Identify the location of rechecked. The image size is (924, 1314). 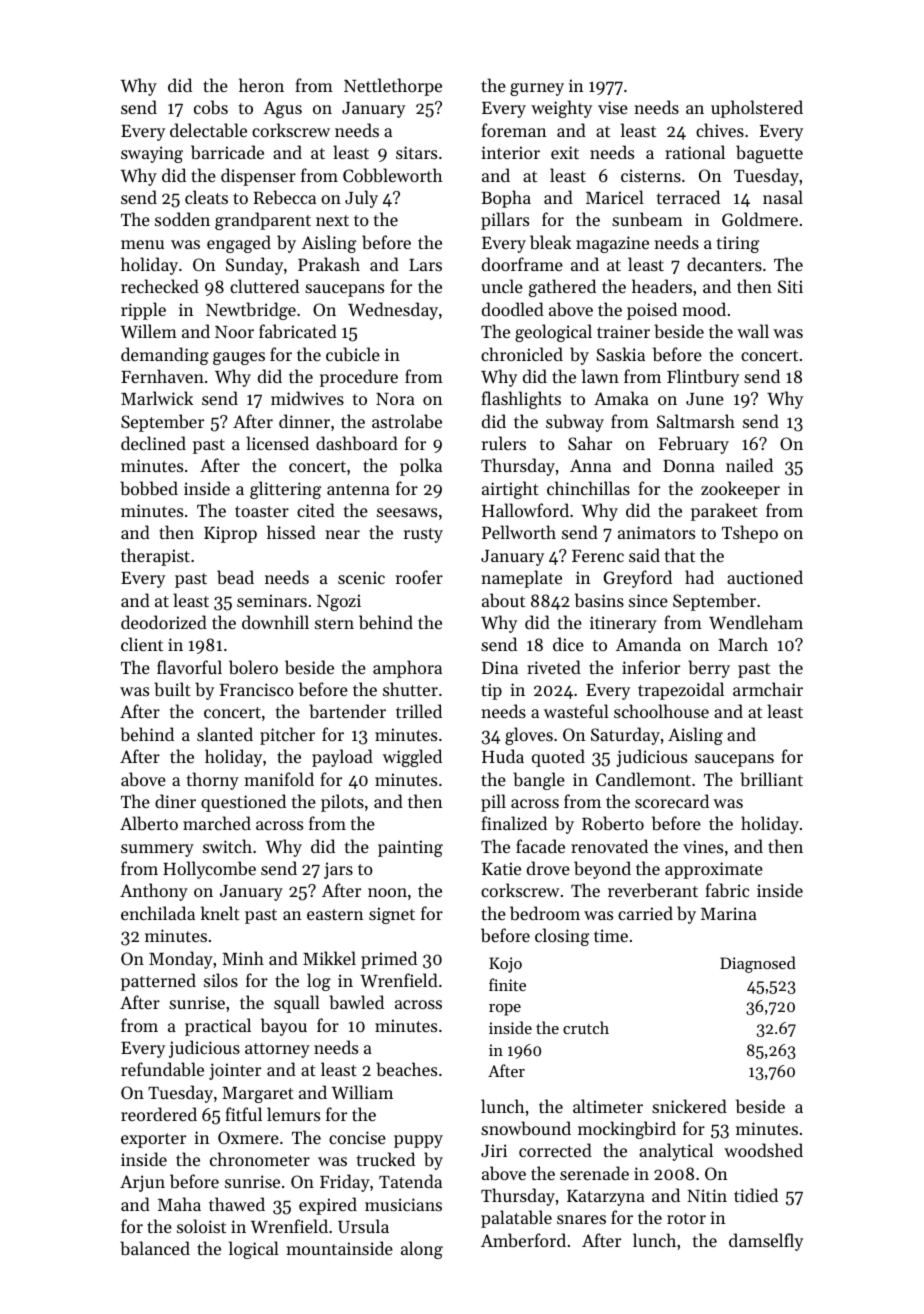
(160, 286).
